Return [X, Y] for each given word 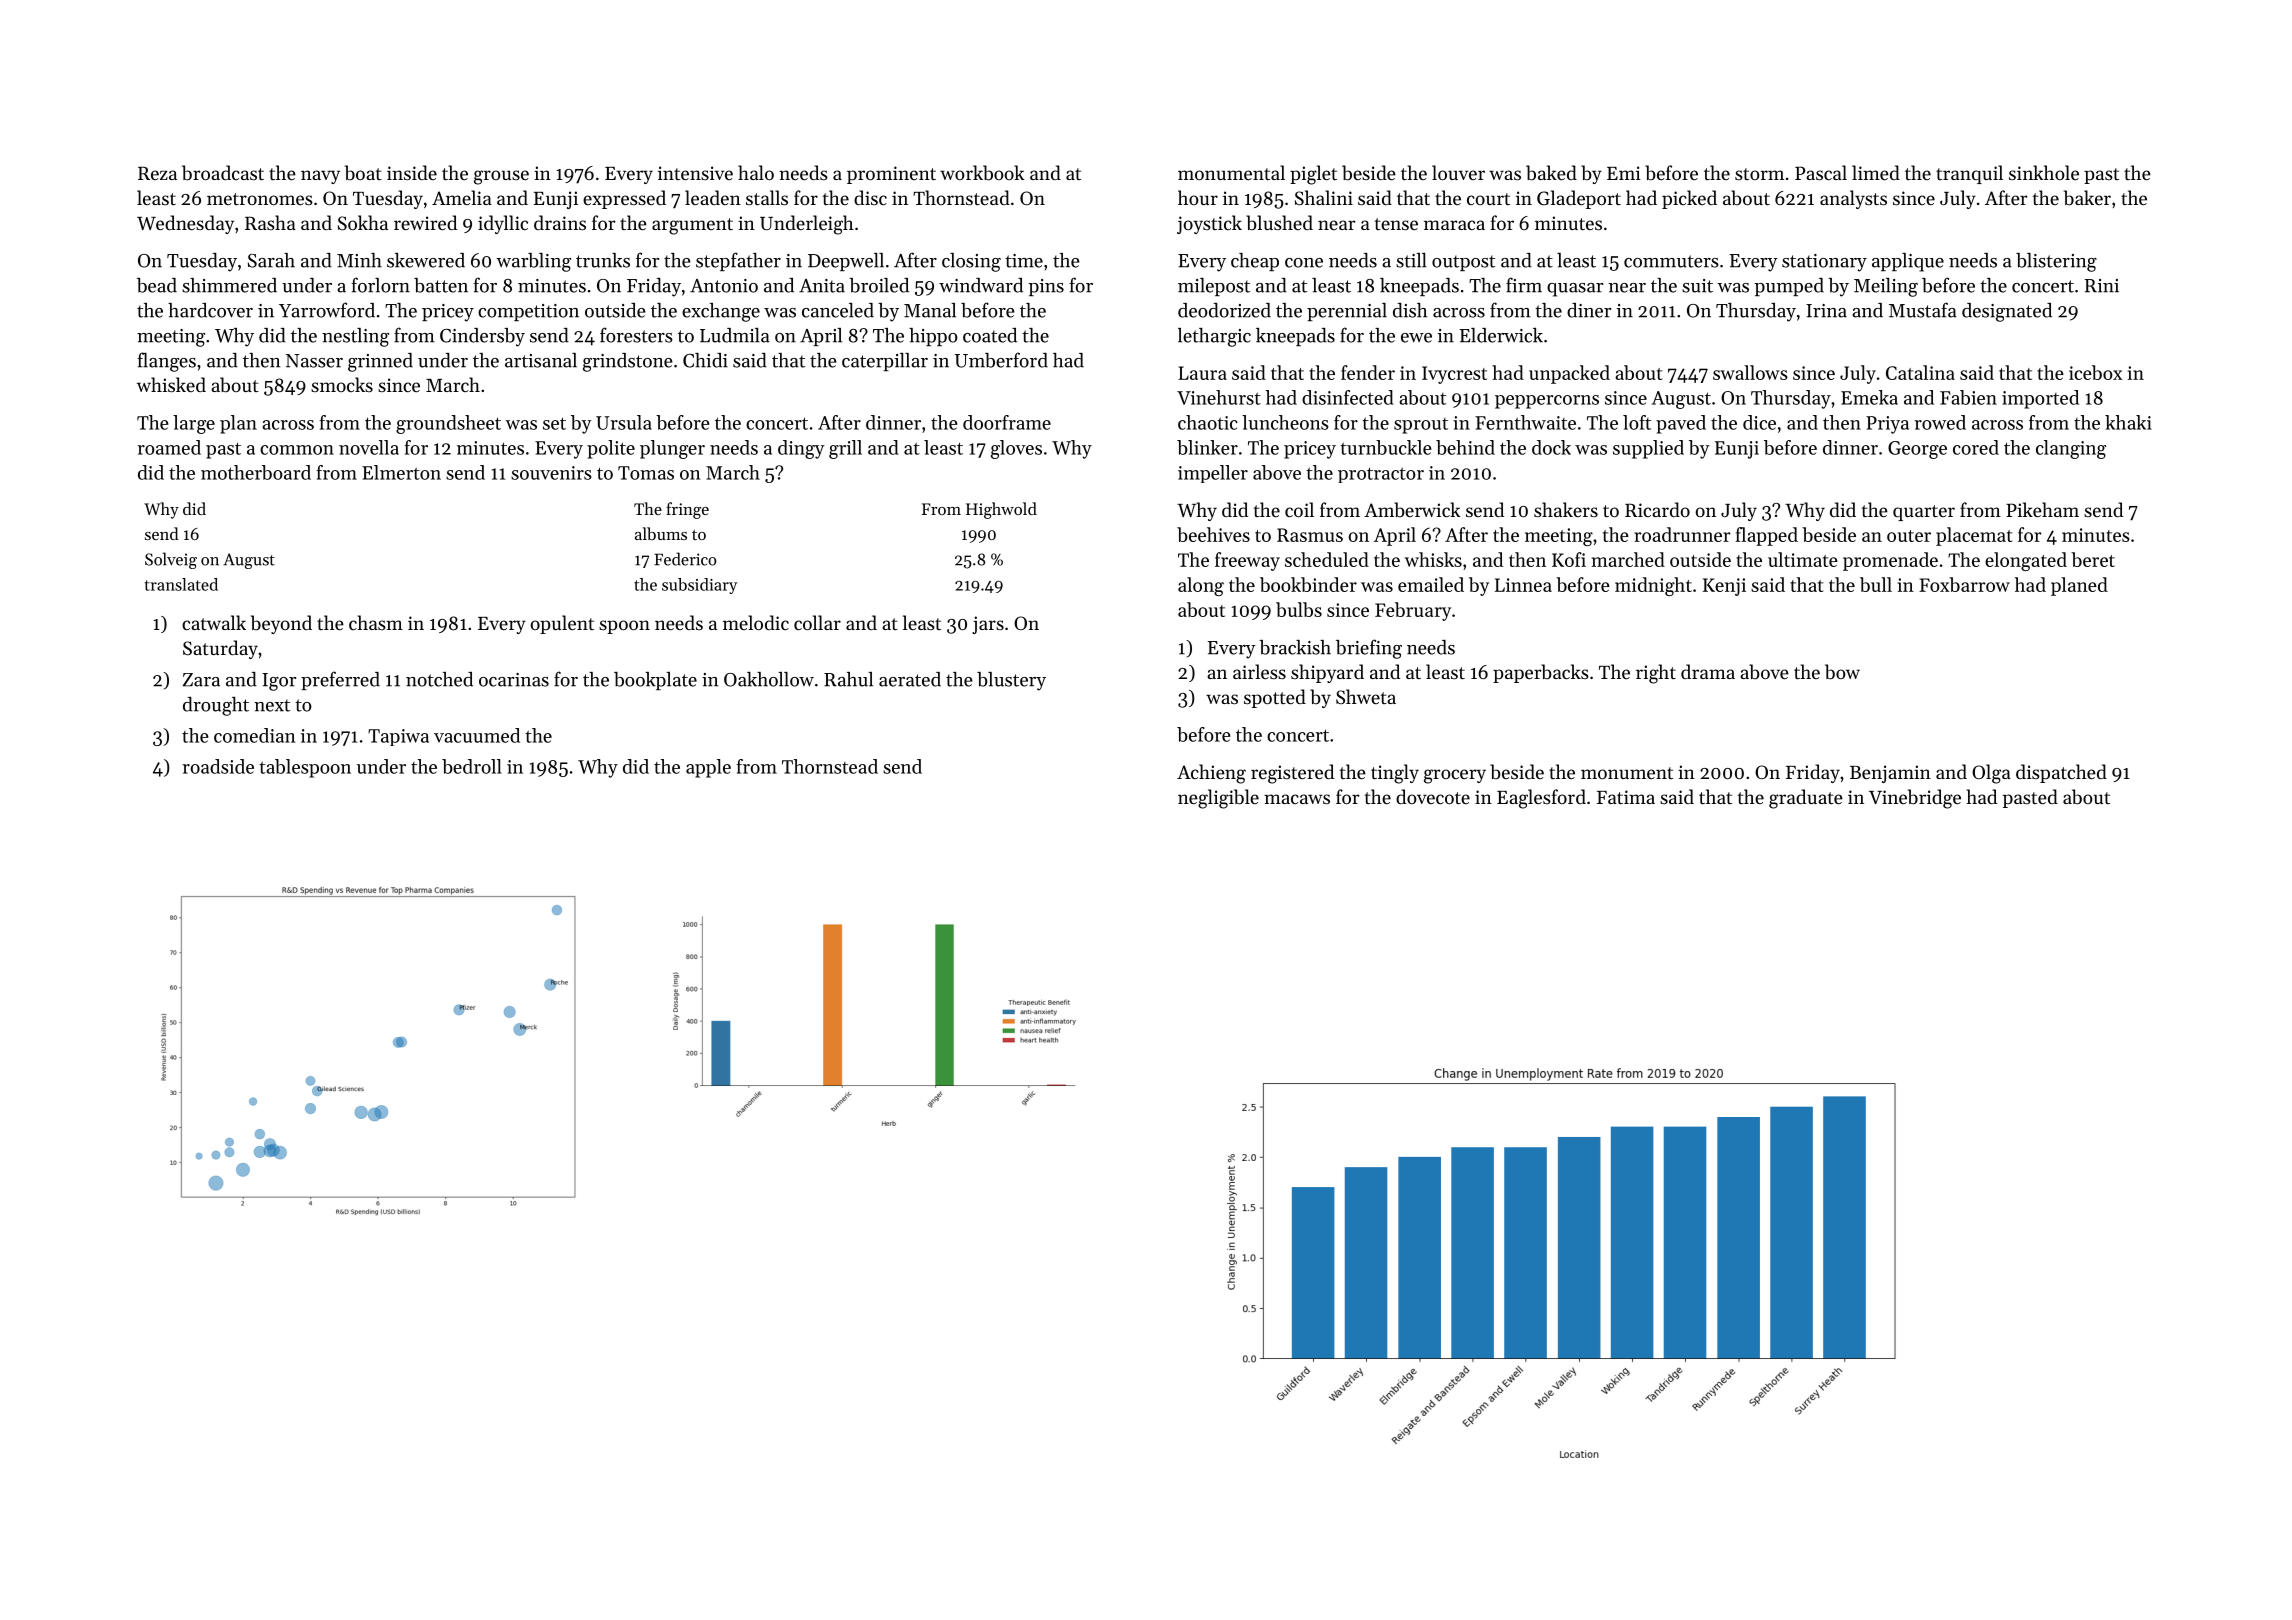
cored [1976, 447]
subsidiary [699, 586]
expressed [624, 199]
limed [1876, 172]
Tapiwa [398, 737]
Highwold [1001, 510]
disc [870, 197]
